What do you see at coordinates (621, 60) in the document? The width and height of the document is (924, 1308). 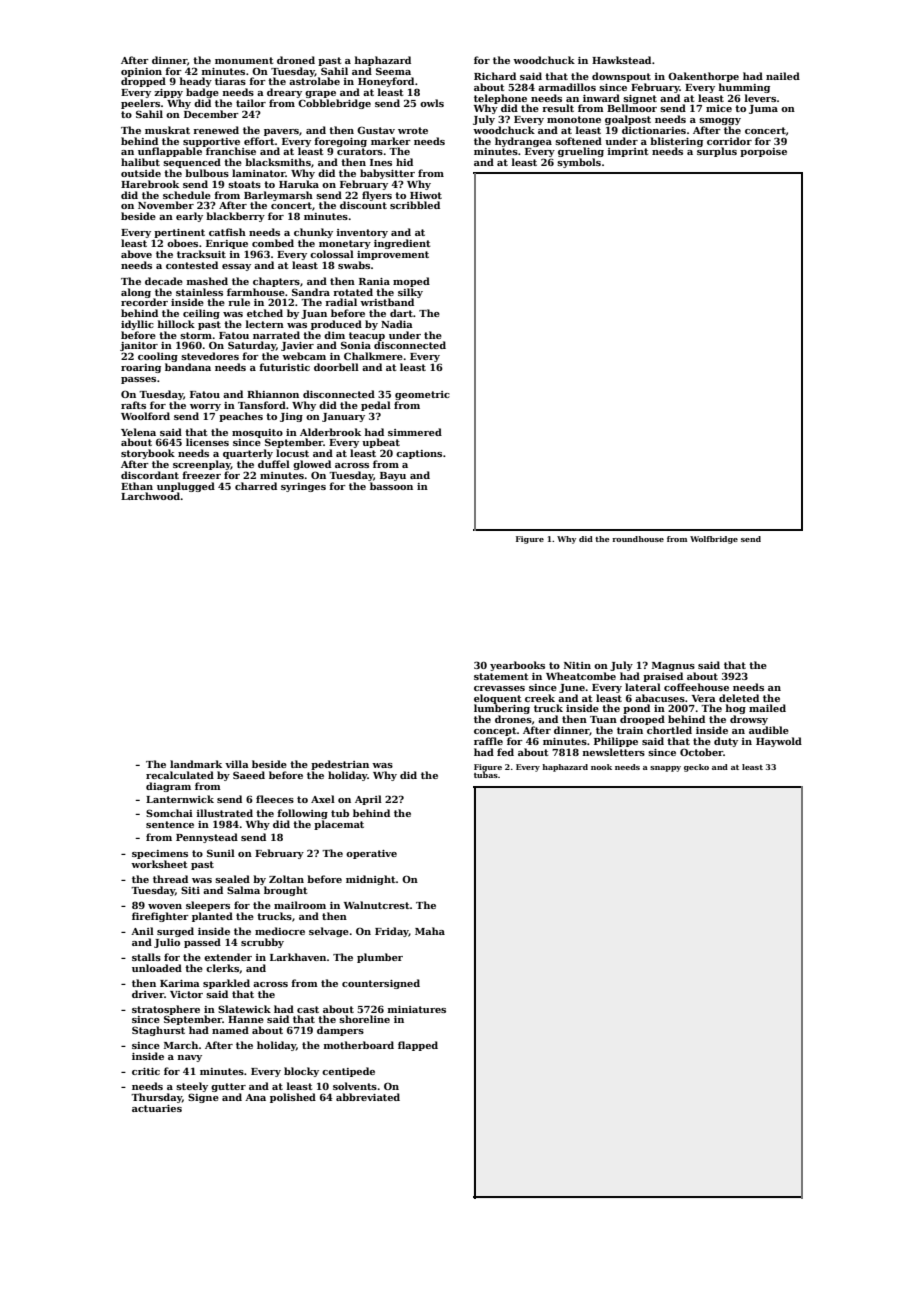 I see `Hawkstead` at bounding box center [621, 60].
